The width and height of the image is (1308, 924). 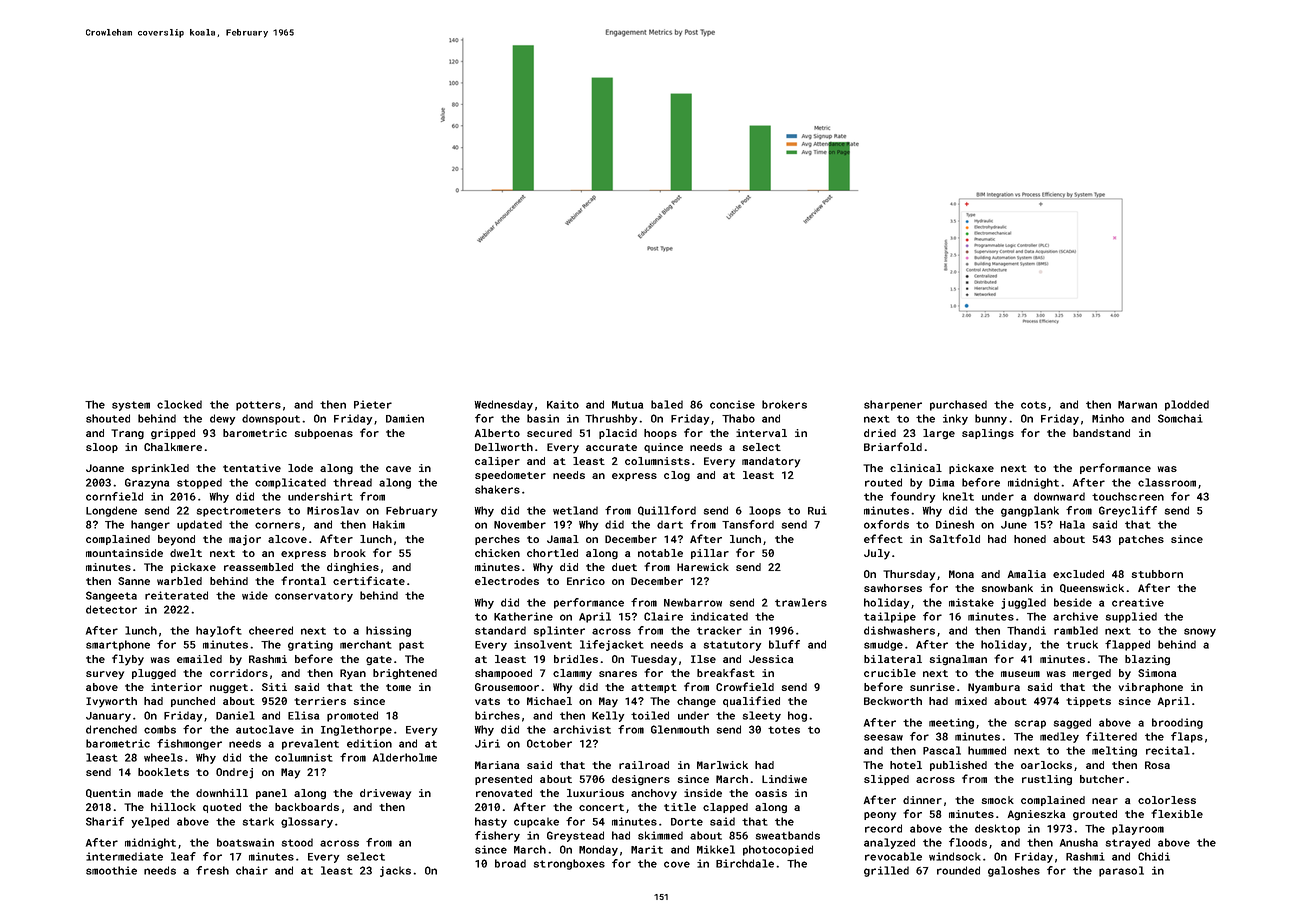 I want to click on plugged, so click(x=154, y=674).
